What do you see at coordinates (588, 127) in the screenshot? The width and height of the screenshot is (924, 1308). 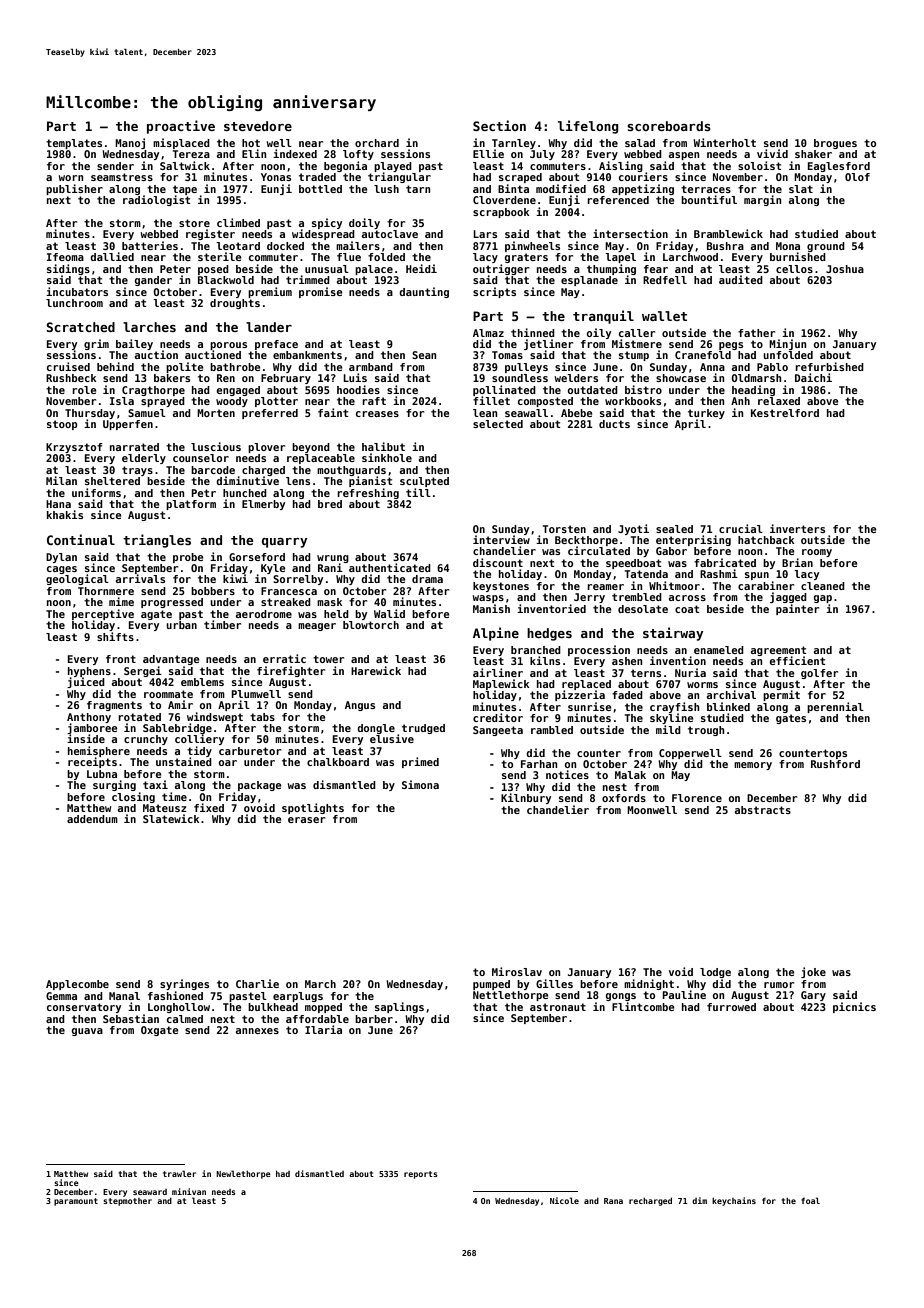 I see `lifelong` at bounding box center [588, 127].
